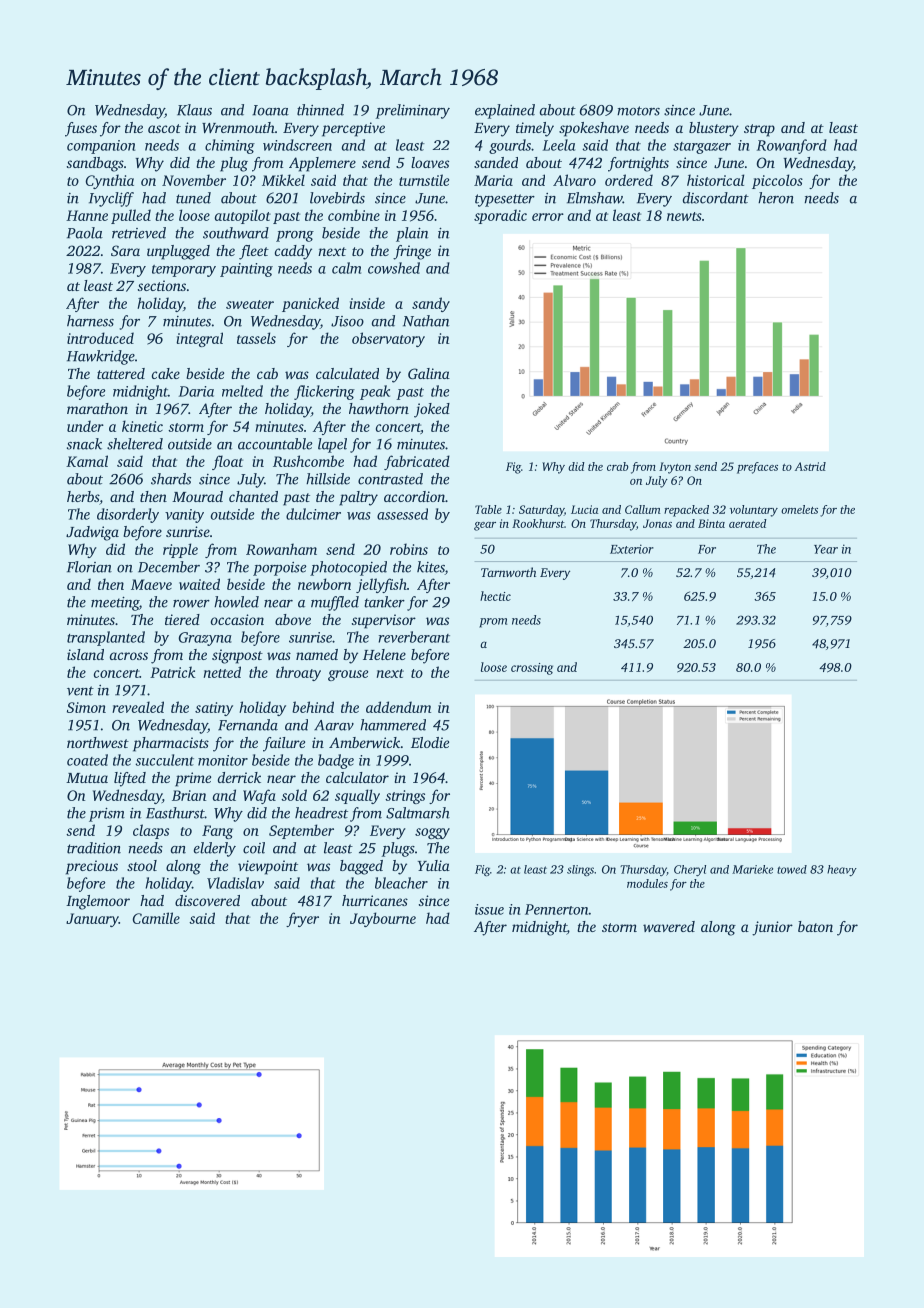 The image size is (924, 1308). I want to click on Klaus, so click(194, 110).
